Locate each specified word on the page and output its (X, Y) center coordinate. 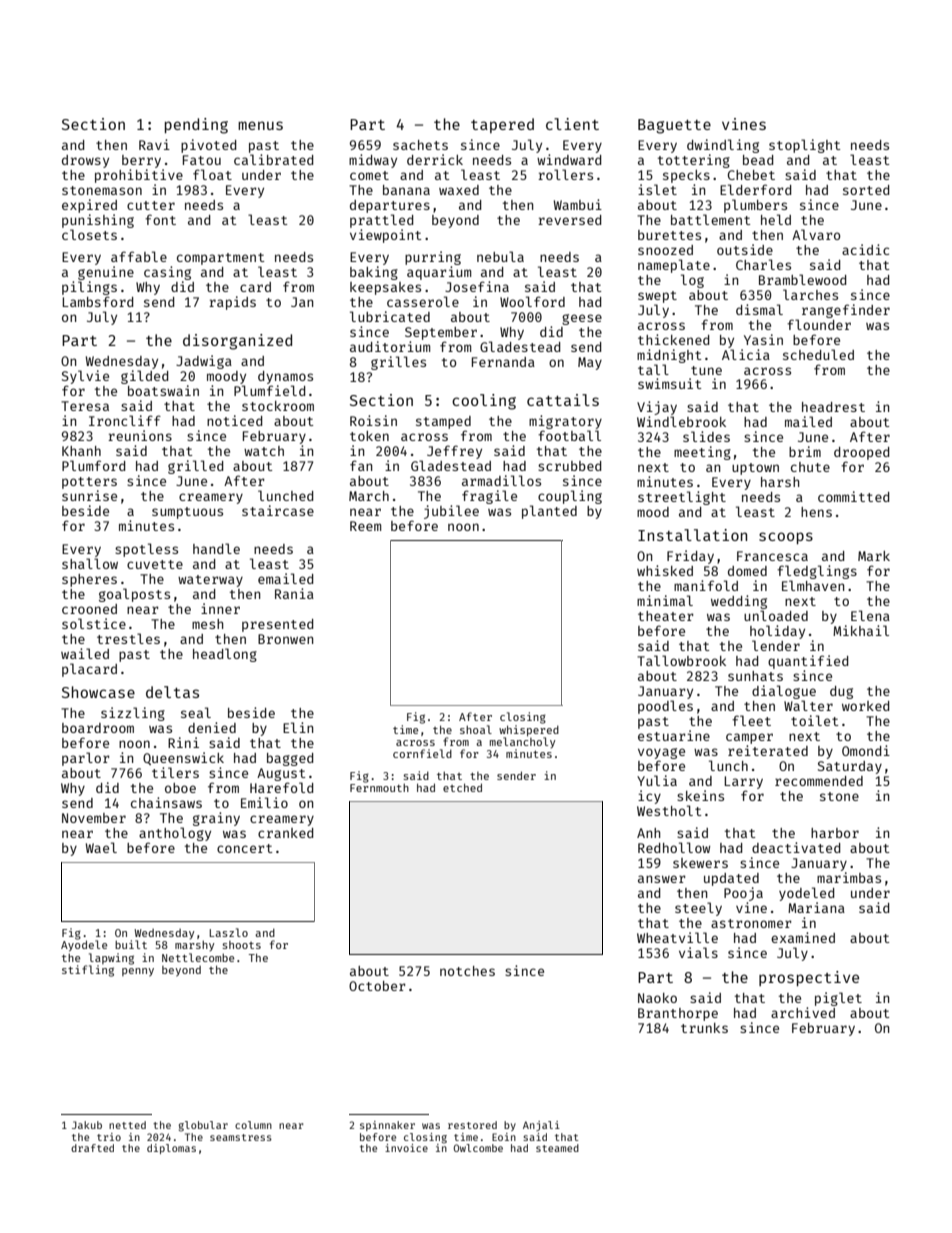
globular (203, 1126)
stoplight (805, 146)
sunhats (755, 676)
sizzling (133, 714)
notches (467, 971)
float (212, 174)
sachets (420, 145)
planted (549, 512)
